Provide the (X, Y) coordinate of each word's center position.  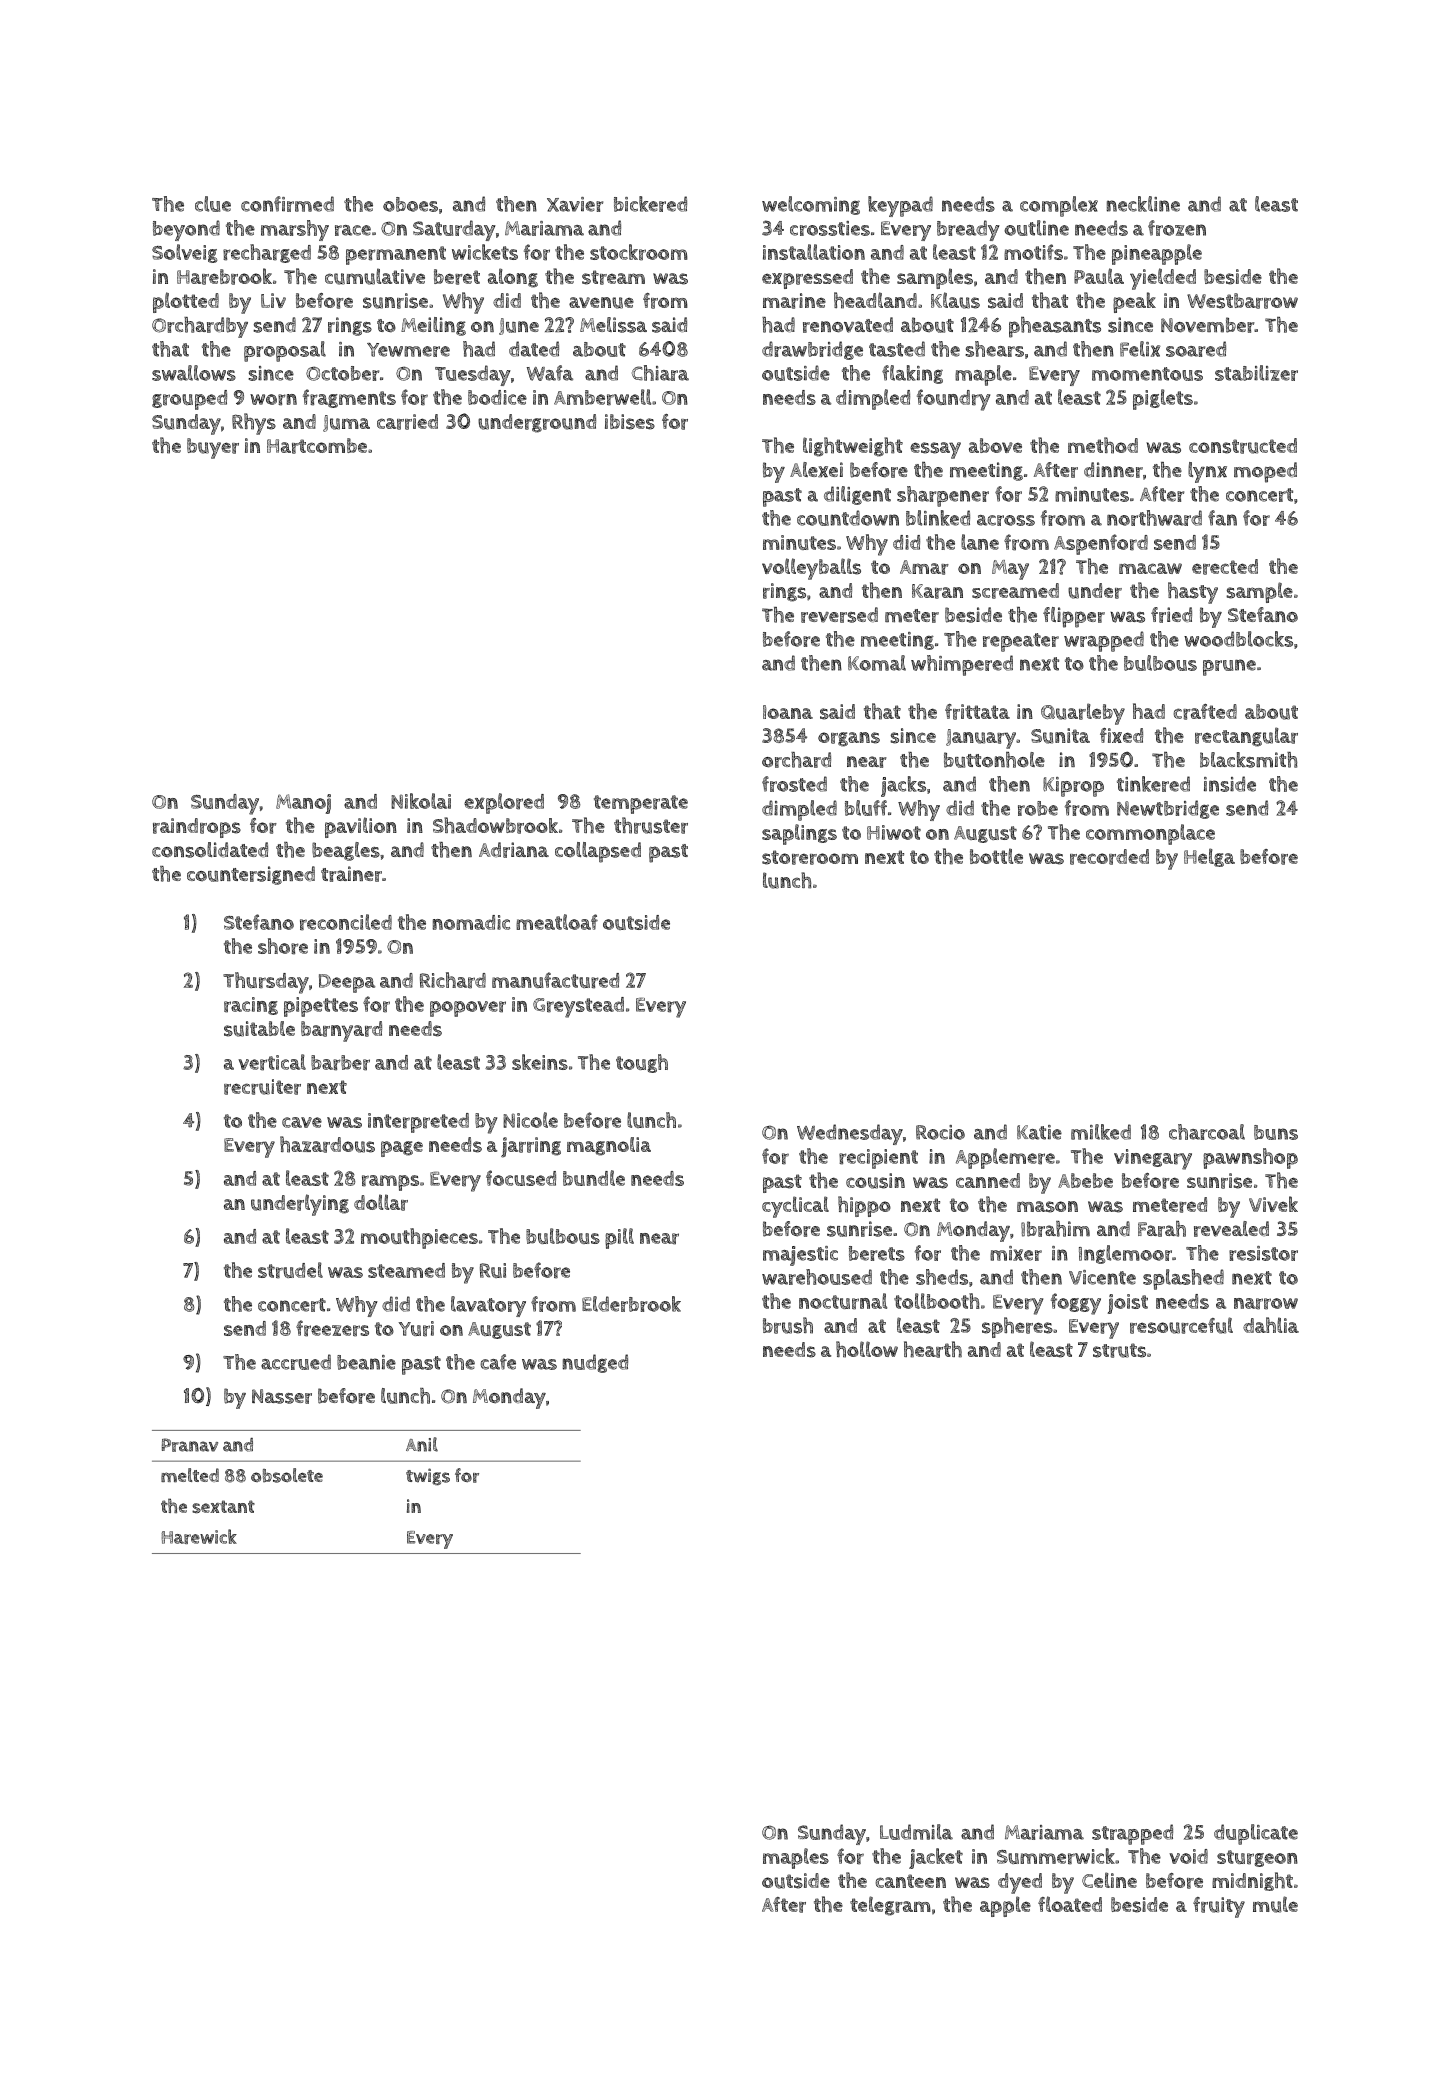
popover (468, 1009)
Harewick (199, 1536)
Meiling (433, 326)
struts (1119, 1350)
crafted (1205, 712)
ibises (630, 422)
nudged (595, 1363)
